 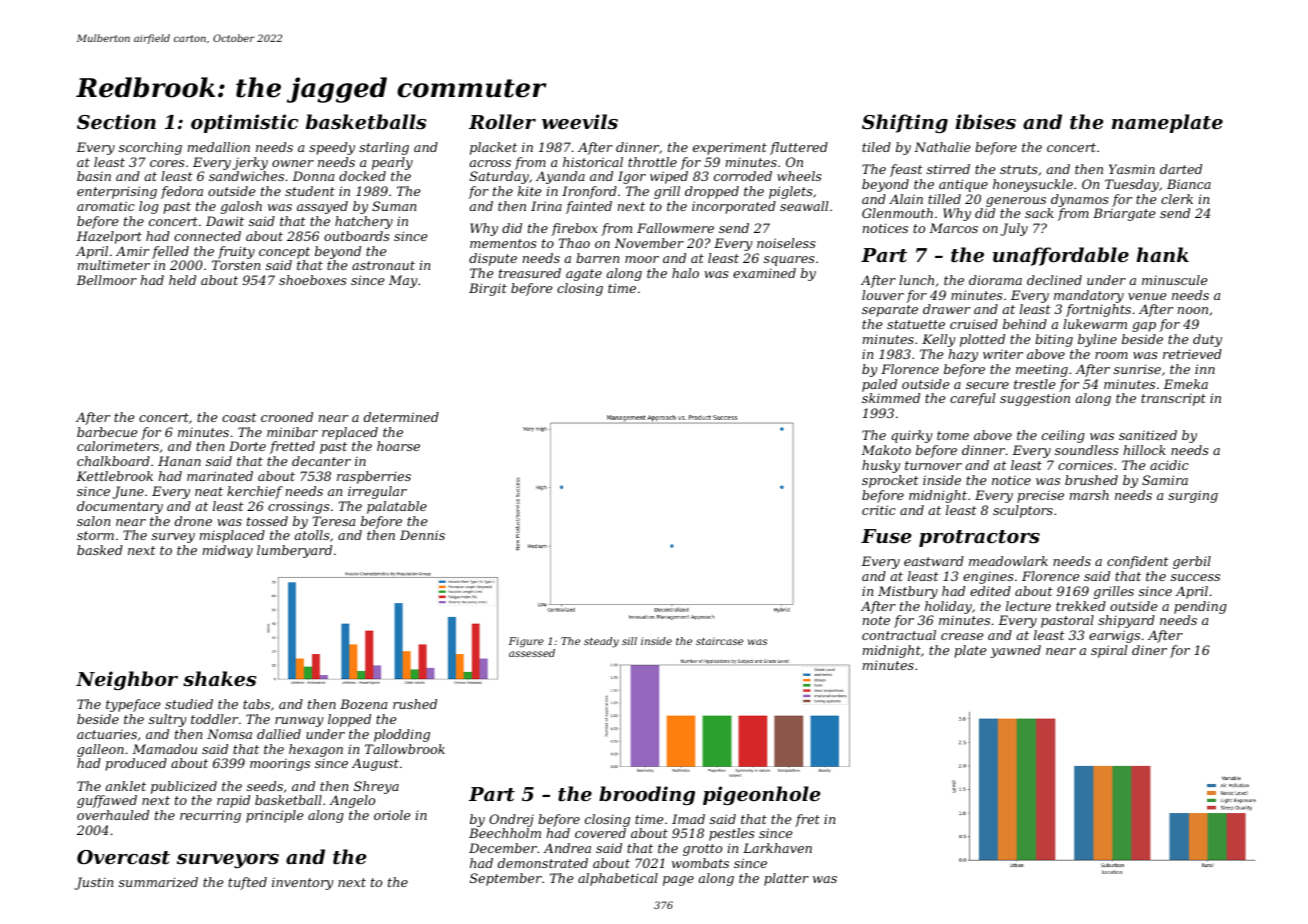 What do you see at coordinates (719, 641) in the screenshot?
I see `staircase` at bounding box center [719, 641].
